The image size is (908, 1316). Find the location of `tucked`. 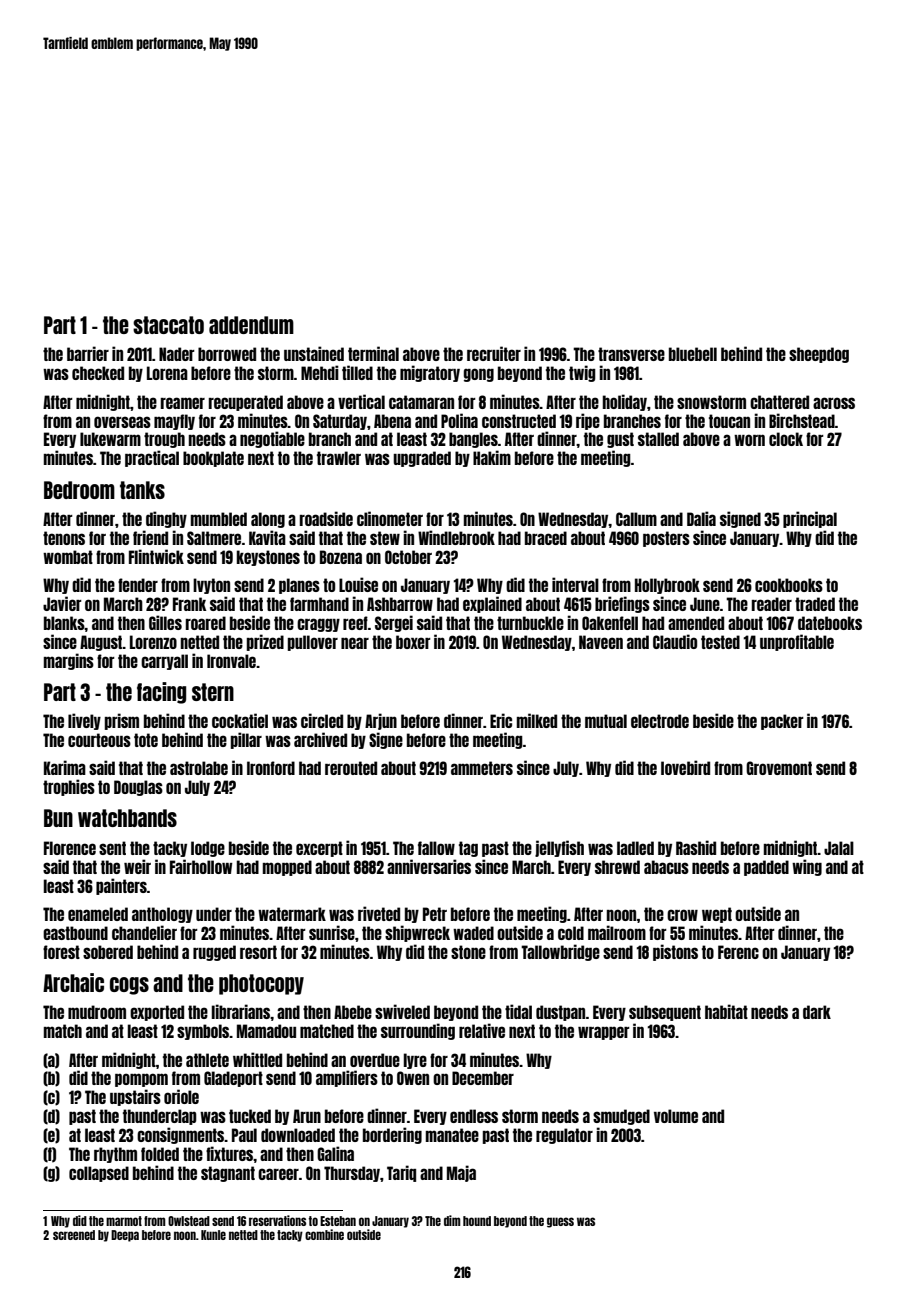

tucked is located at coordinates (250, 1116).
